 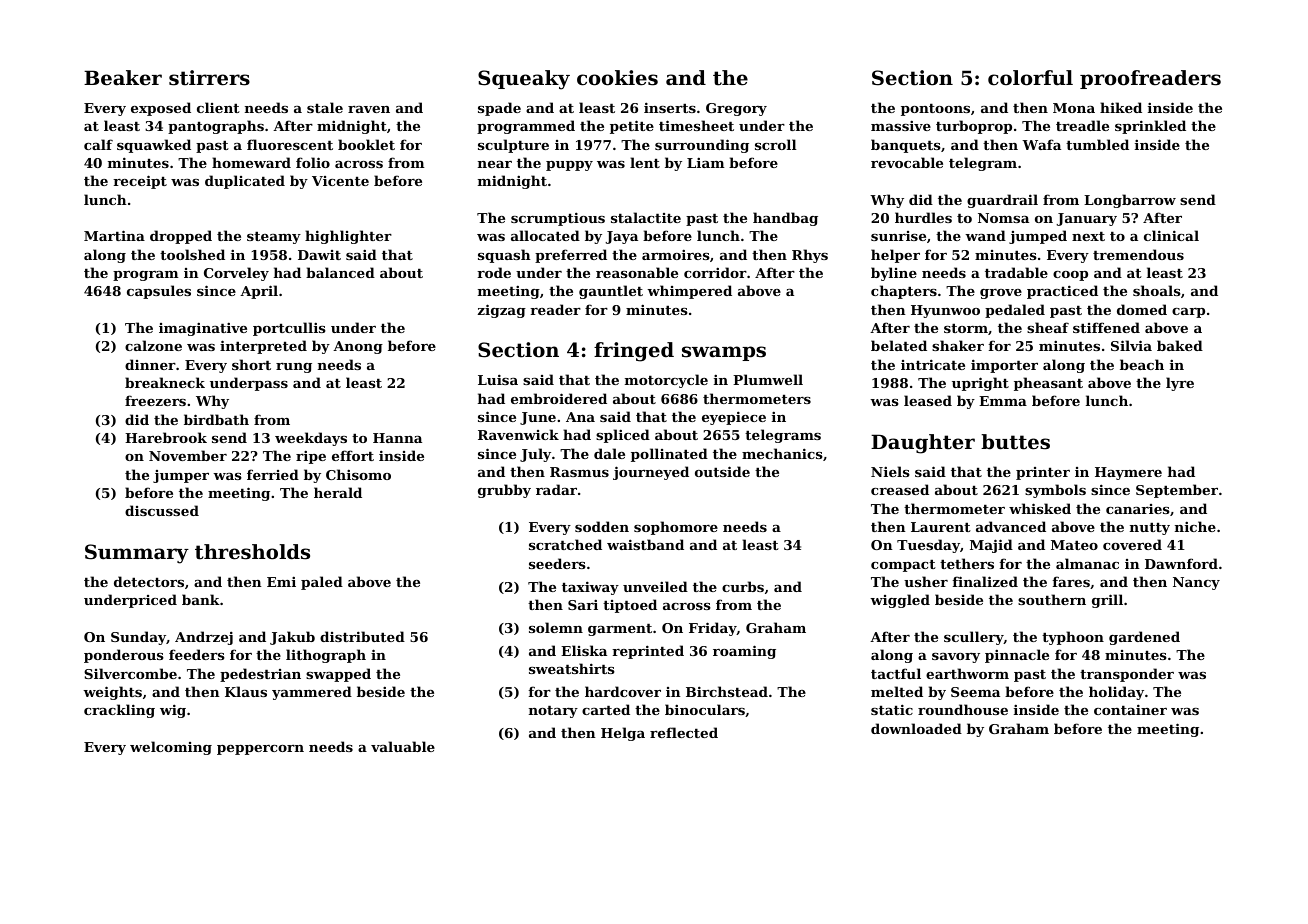 What do you see at coordinates (1130, 709) in the image?
I see `container` at bounding box center [1130, 709].
